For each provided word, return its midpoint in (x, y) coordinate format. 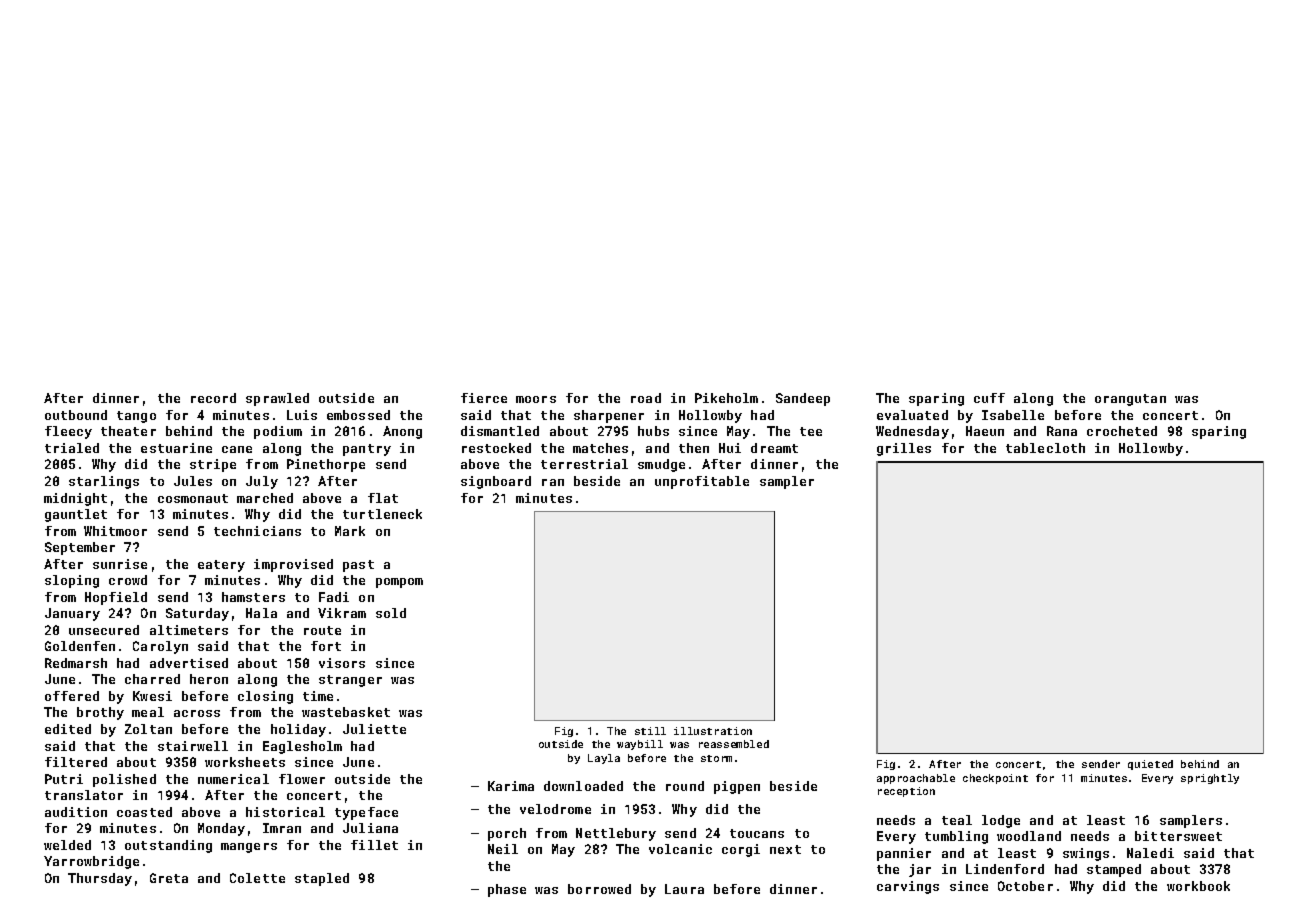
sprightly (1210, 779)
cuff (989, 398)
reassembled (734, 744)
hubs (653, 431)
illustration (713, 731)
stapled (322, 879)
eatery (221, 566)
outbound (76, 415)
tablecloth (1045, 448)
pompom (399, 583)
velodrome (555, 809)
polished (124, 780)
